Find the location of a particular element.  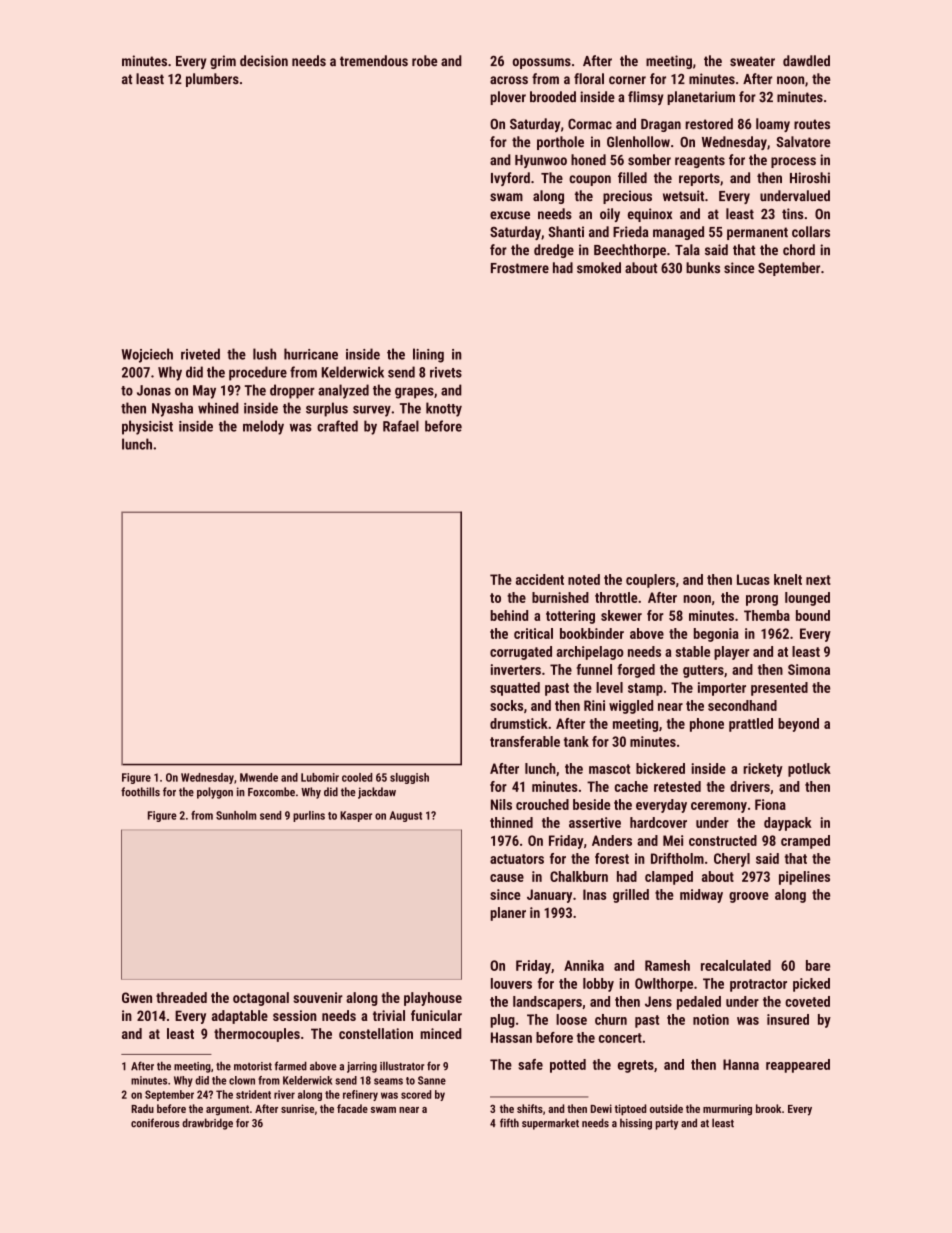

next is located at coordinates (818, 580).
